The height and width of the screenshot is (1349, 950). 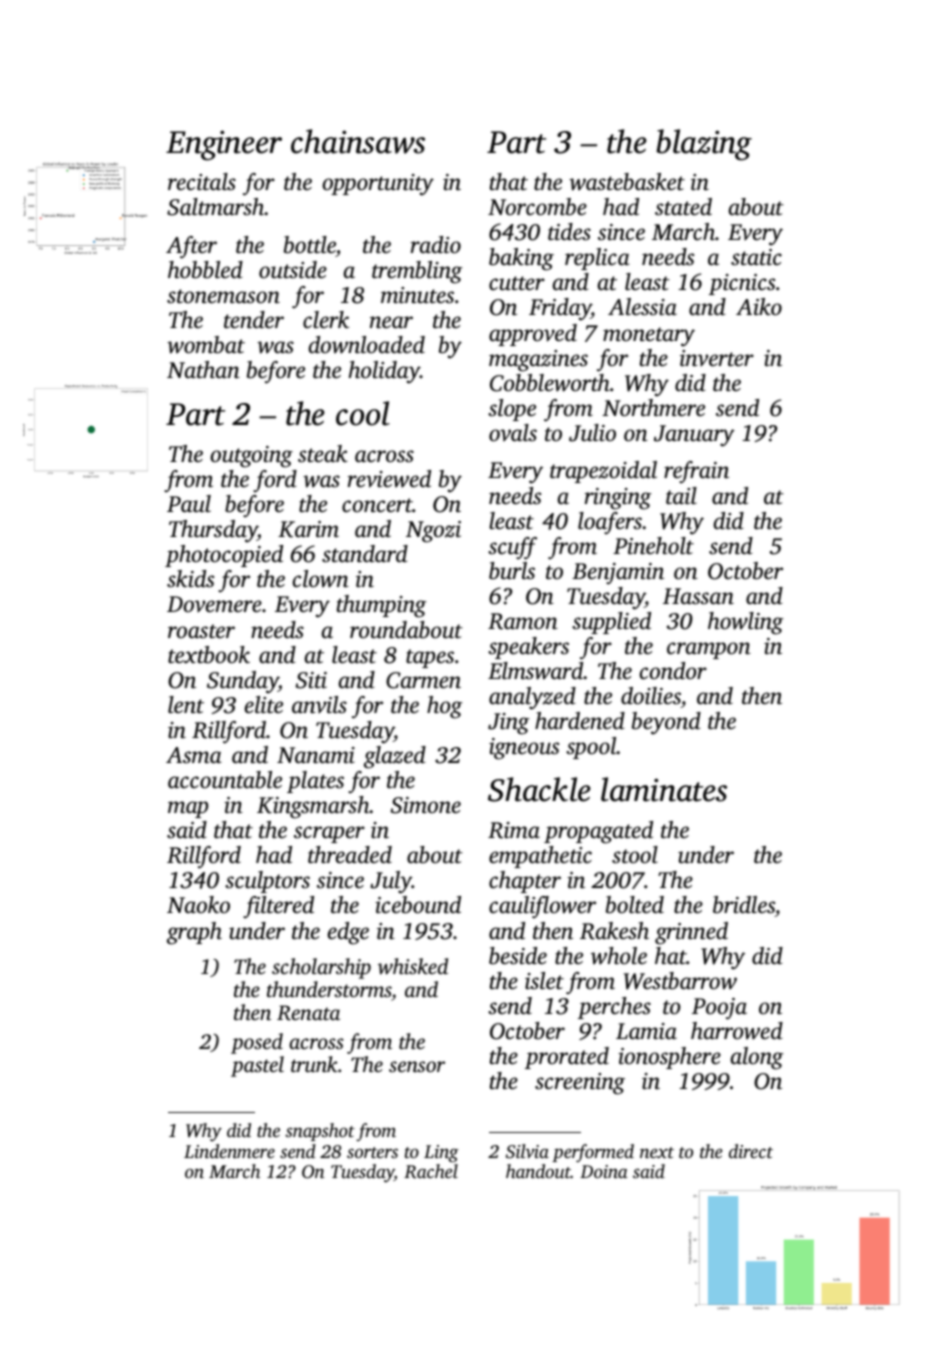 What do you see at coordinates (215, 207) in the screenshot?
I see `Saltmarsh` at bounding box center [215, 207].
